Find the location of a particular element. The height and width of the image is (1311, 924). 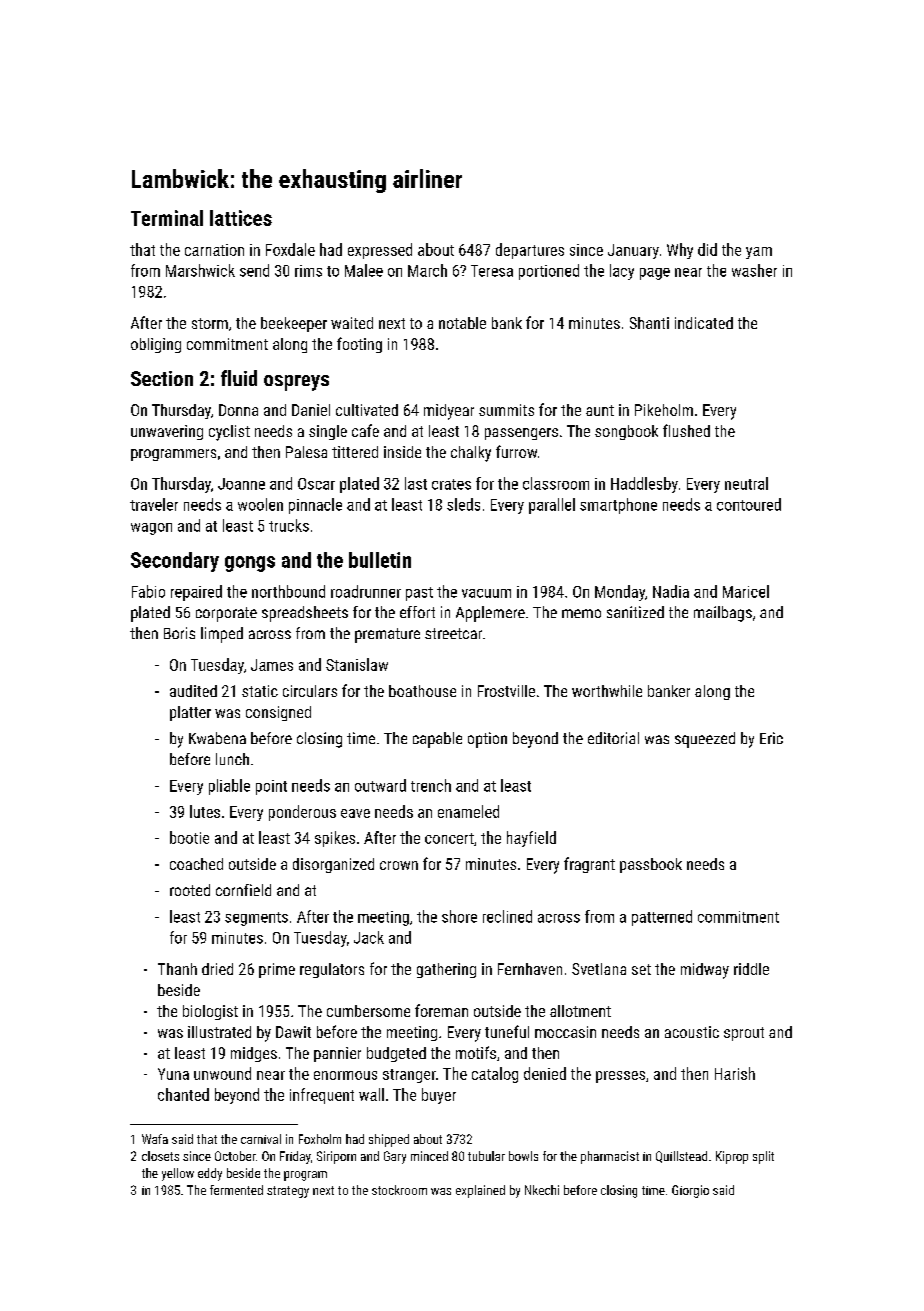

hayfield is located at coordinates (531, 839).
